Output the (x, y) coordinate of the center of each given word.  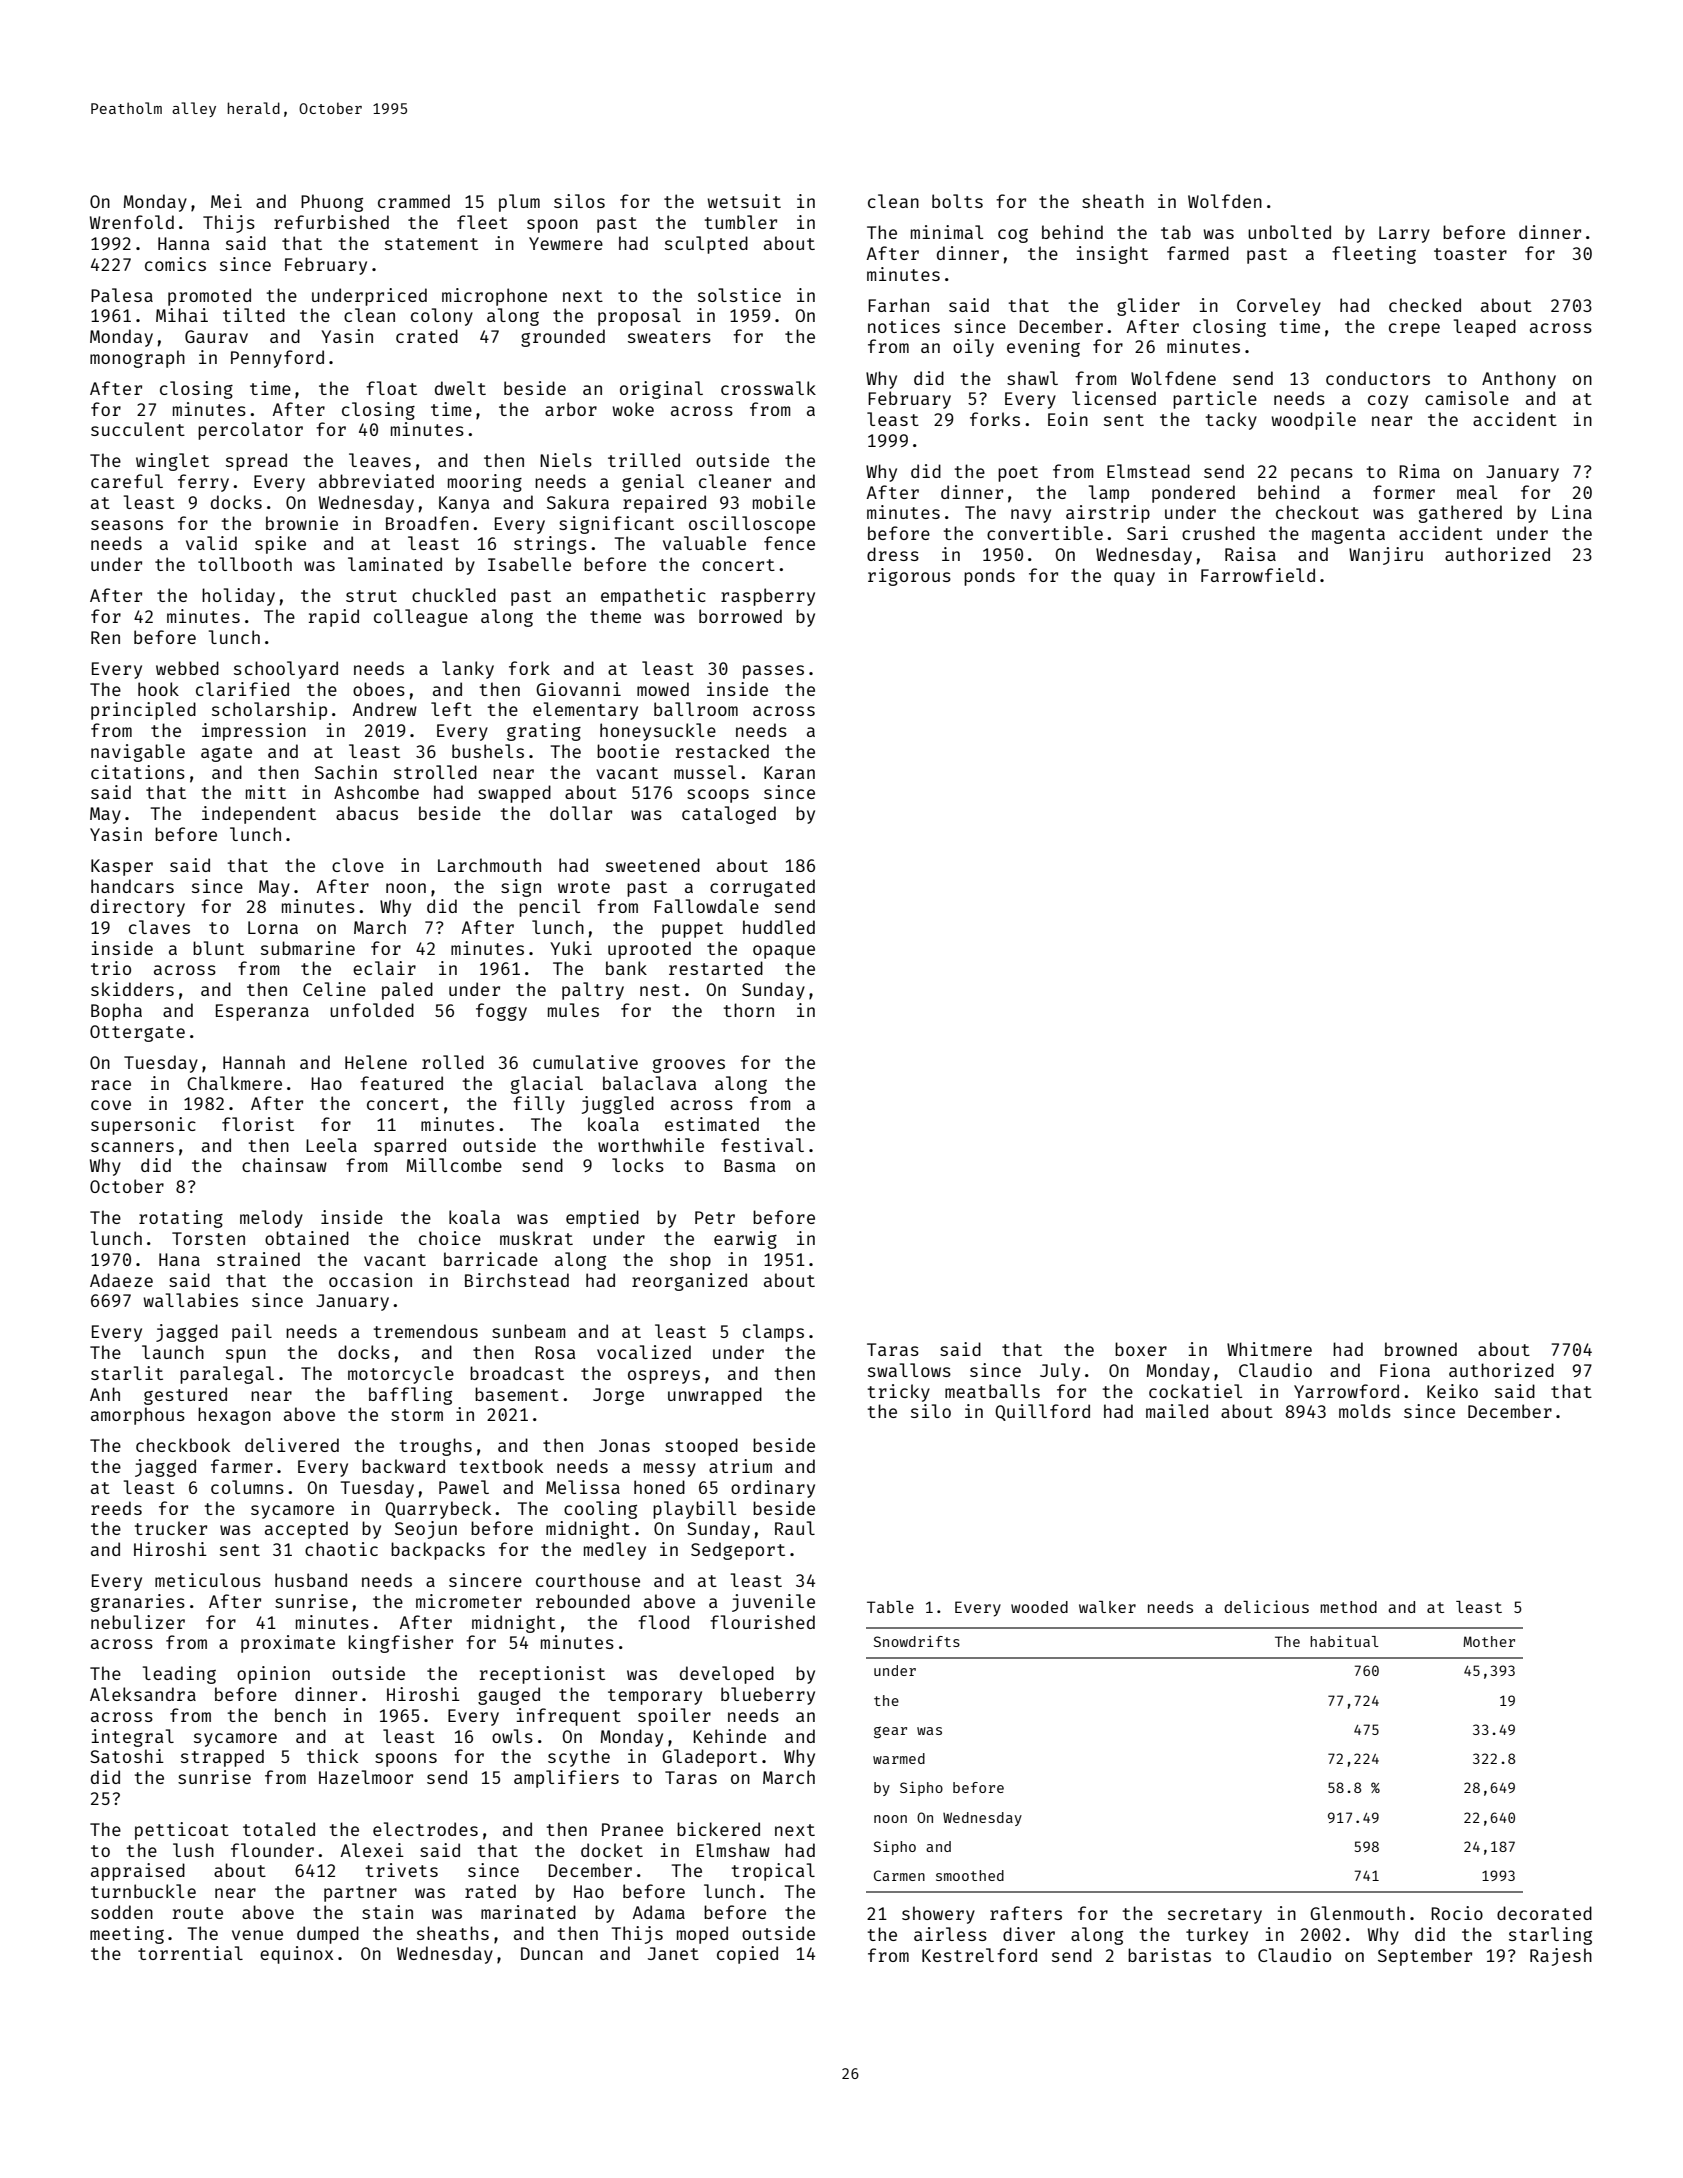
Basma (749, 1165)
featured (401, 1083)
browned (1421, 1349)
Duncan (552, 1953)
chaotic (341, 1549)
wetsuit (744, 201)
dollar (581, 813)
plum (519, 203)
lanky (468, 670)
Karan (789, 772)
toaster (1470, 254)
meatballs (992, 1391)
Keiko (1452, 1391)
